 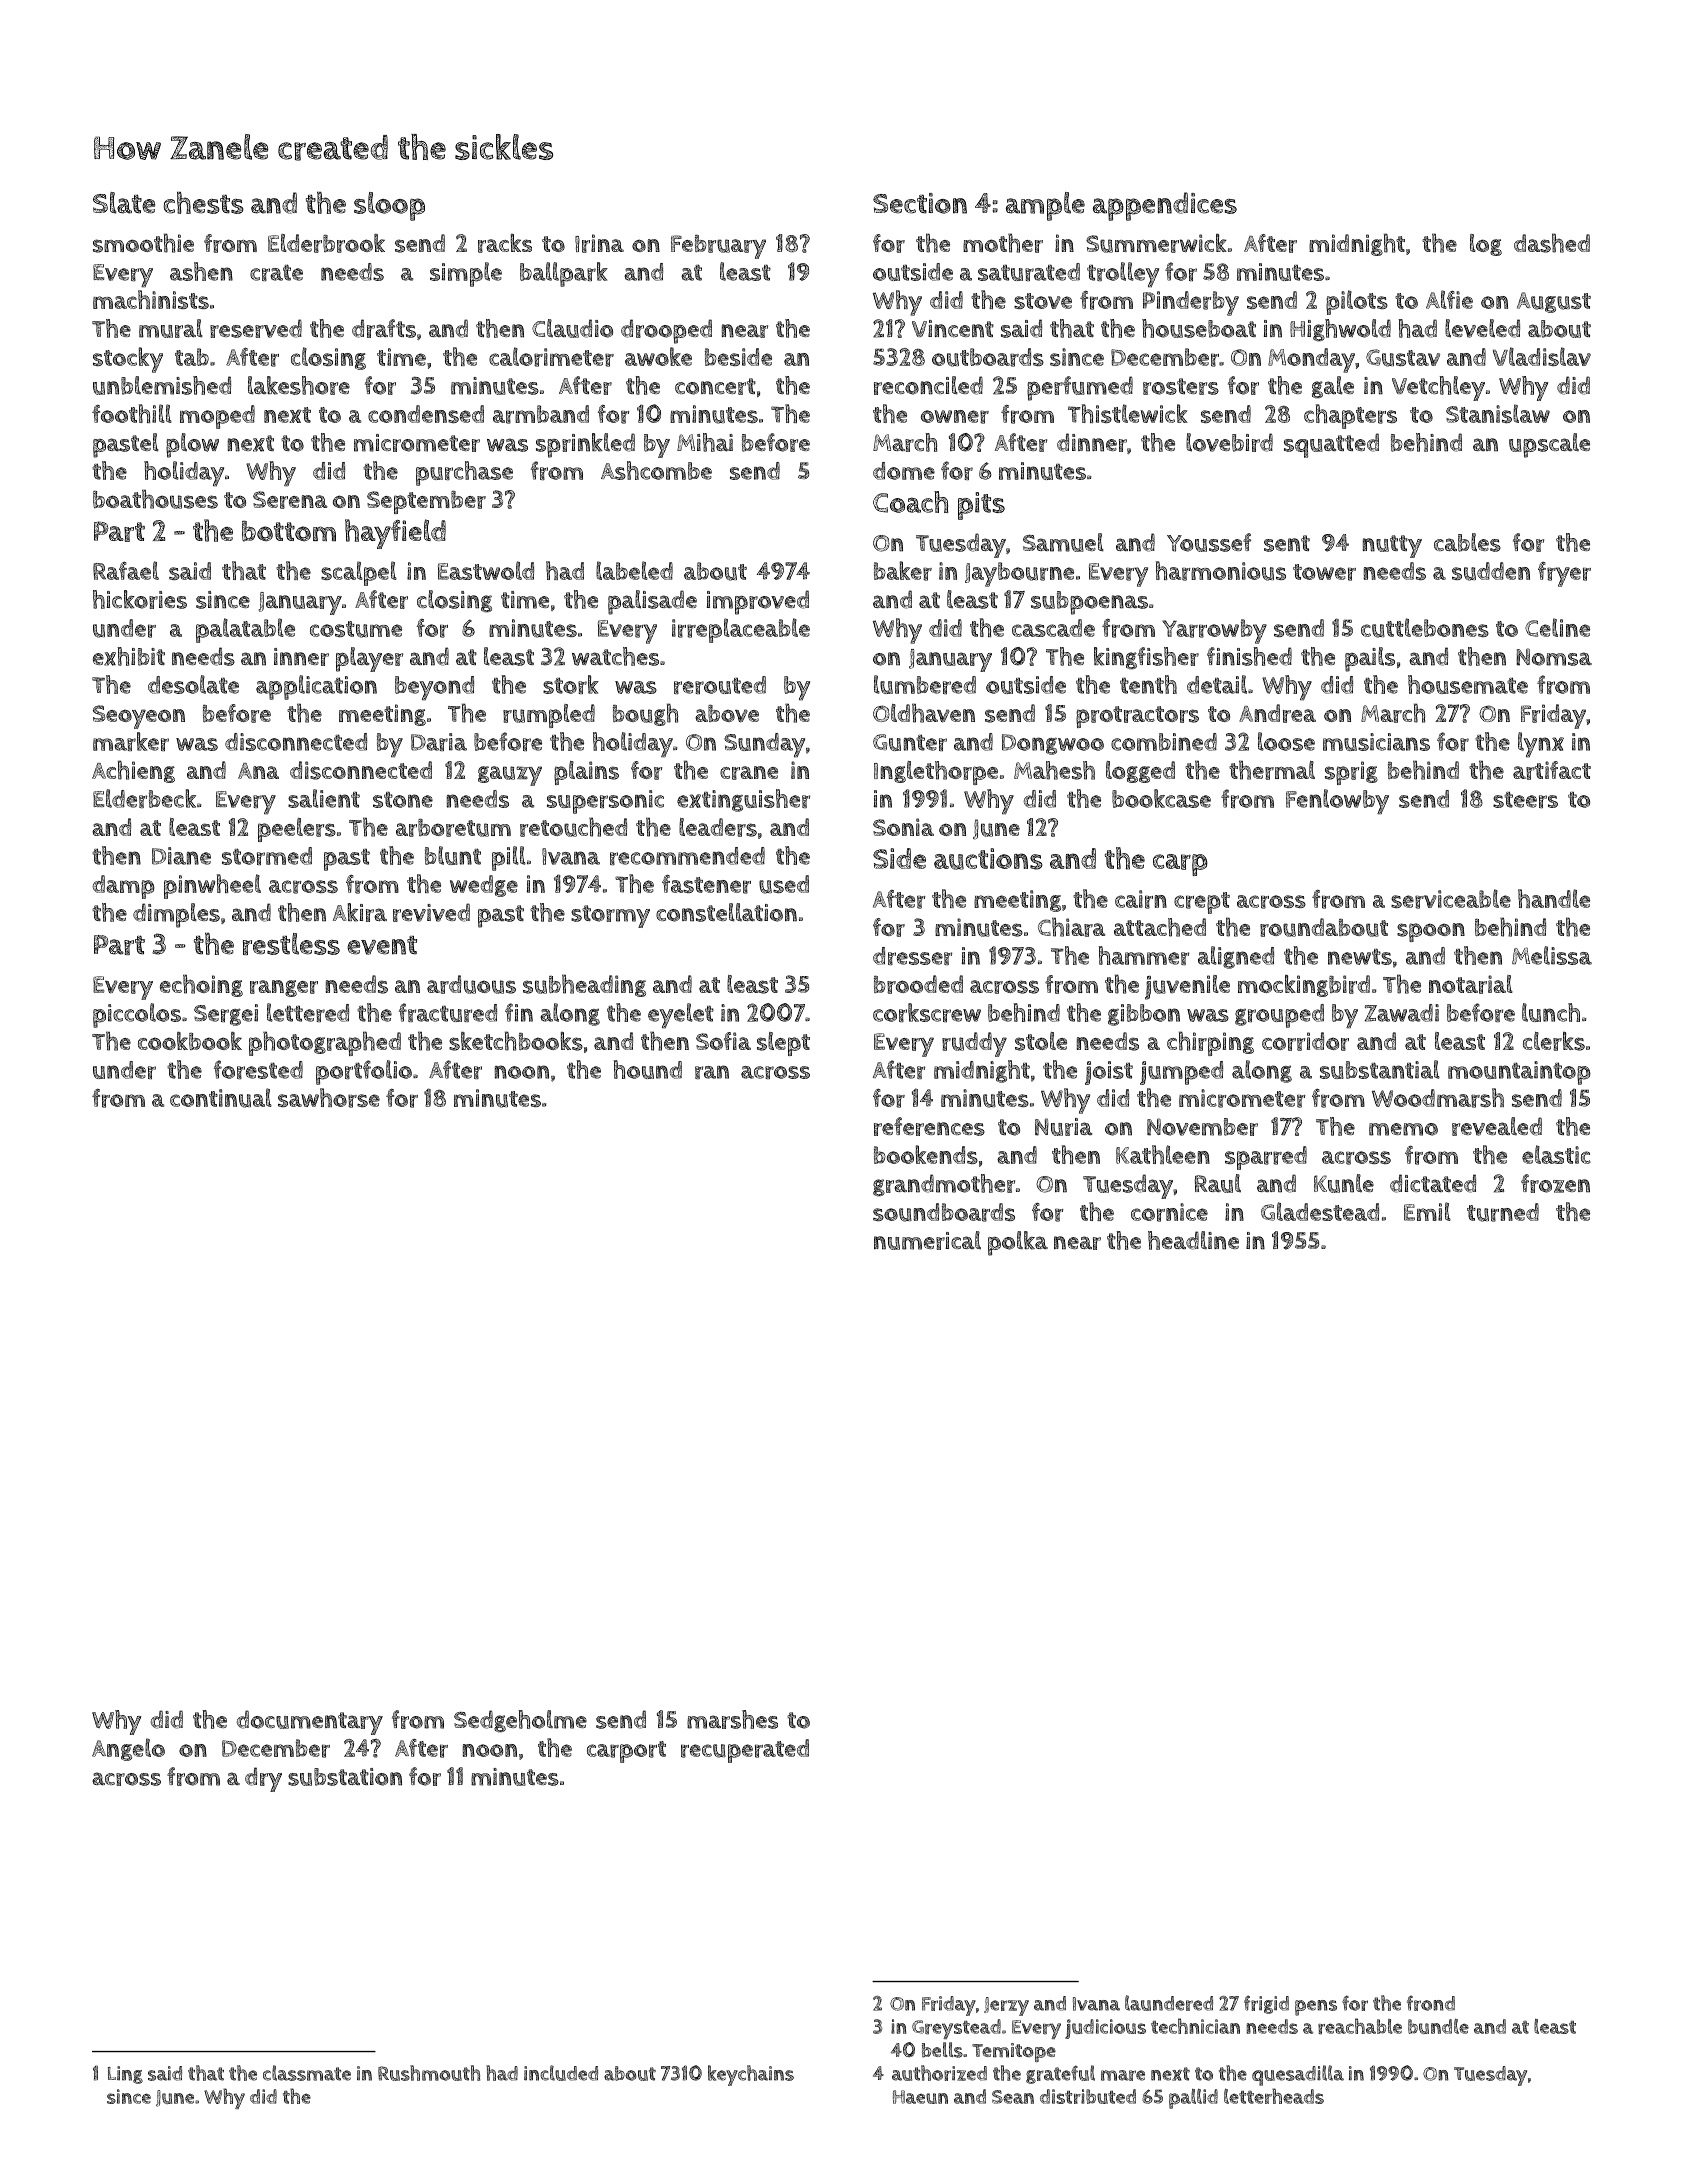 I want to click on continual, so click(x=221, y=1098).
